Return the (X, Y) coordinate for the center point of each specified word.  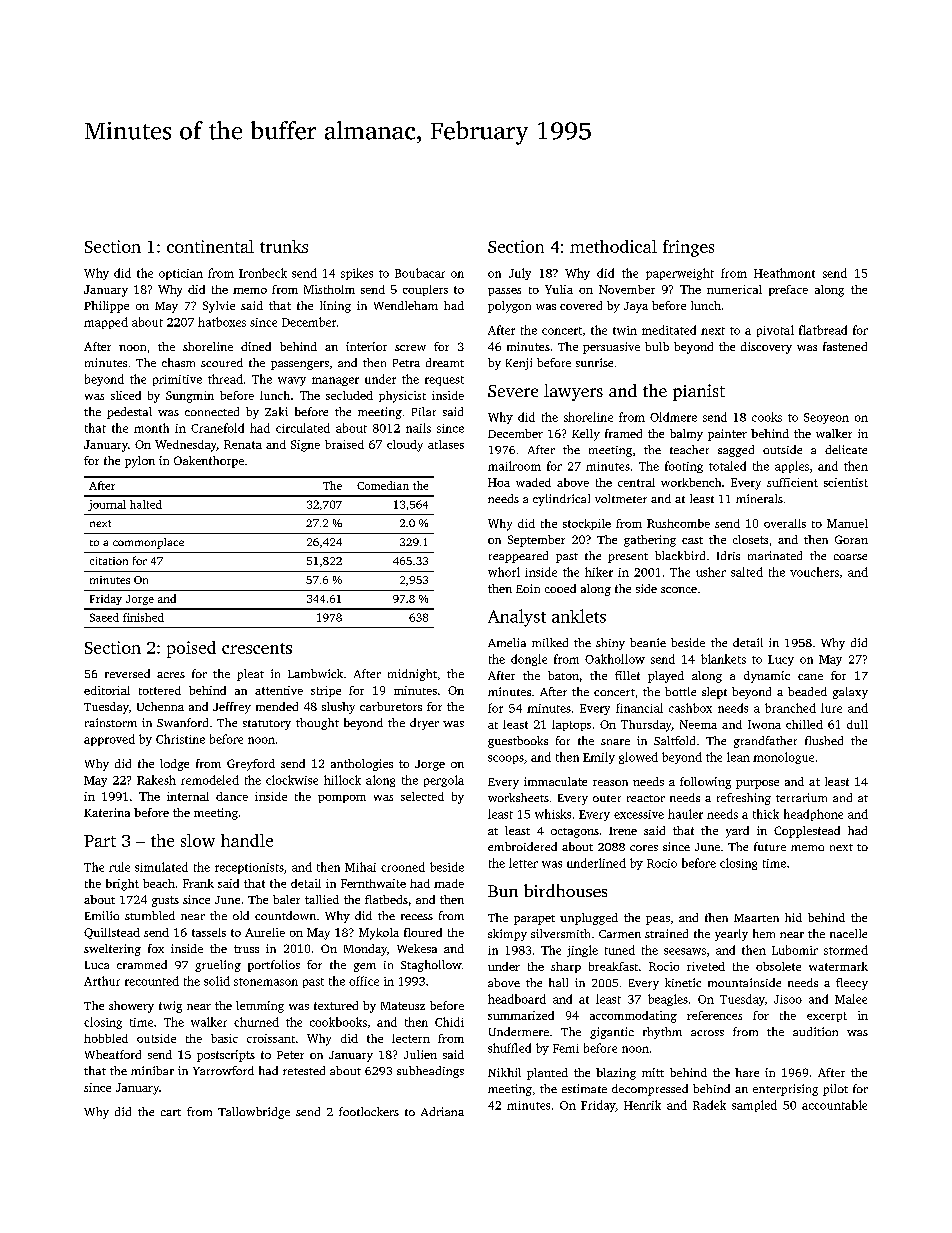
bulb (657, 346)
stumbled (150, 915)
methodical (613, 246)
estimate (584, 1088)
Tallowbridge (254, 1113)
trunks (284, 246)
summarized (521, 1015)
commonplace (148, 543)
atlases (446, 444)
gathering (650, 541)
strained (666, 933)
